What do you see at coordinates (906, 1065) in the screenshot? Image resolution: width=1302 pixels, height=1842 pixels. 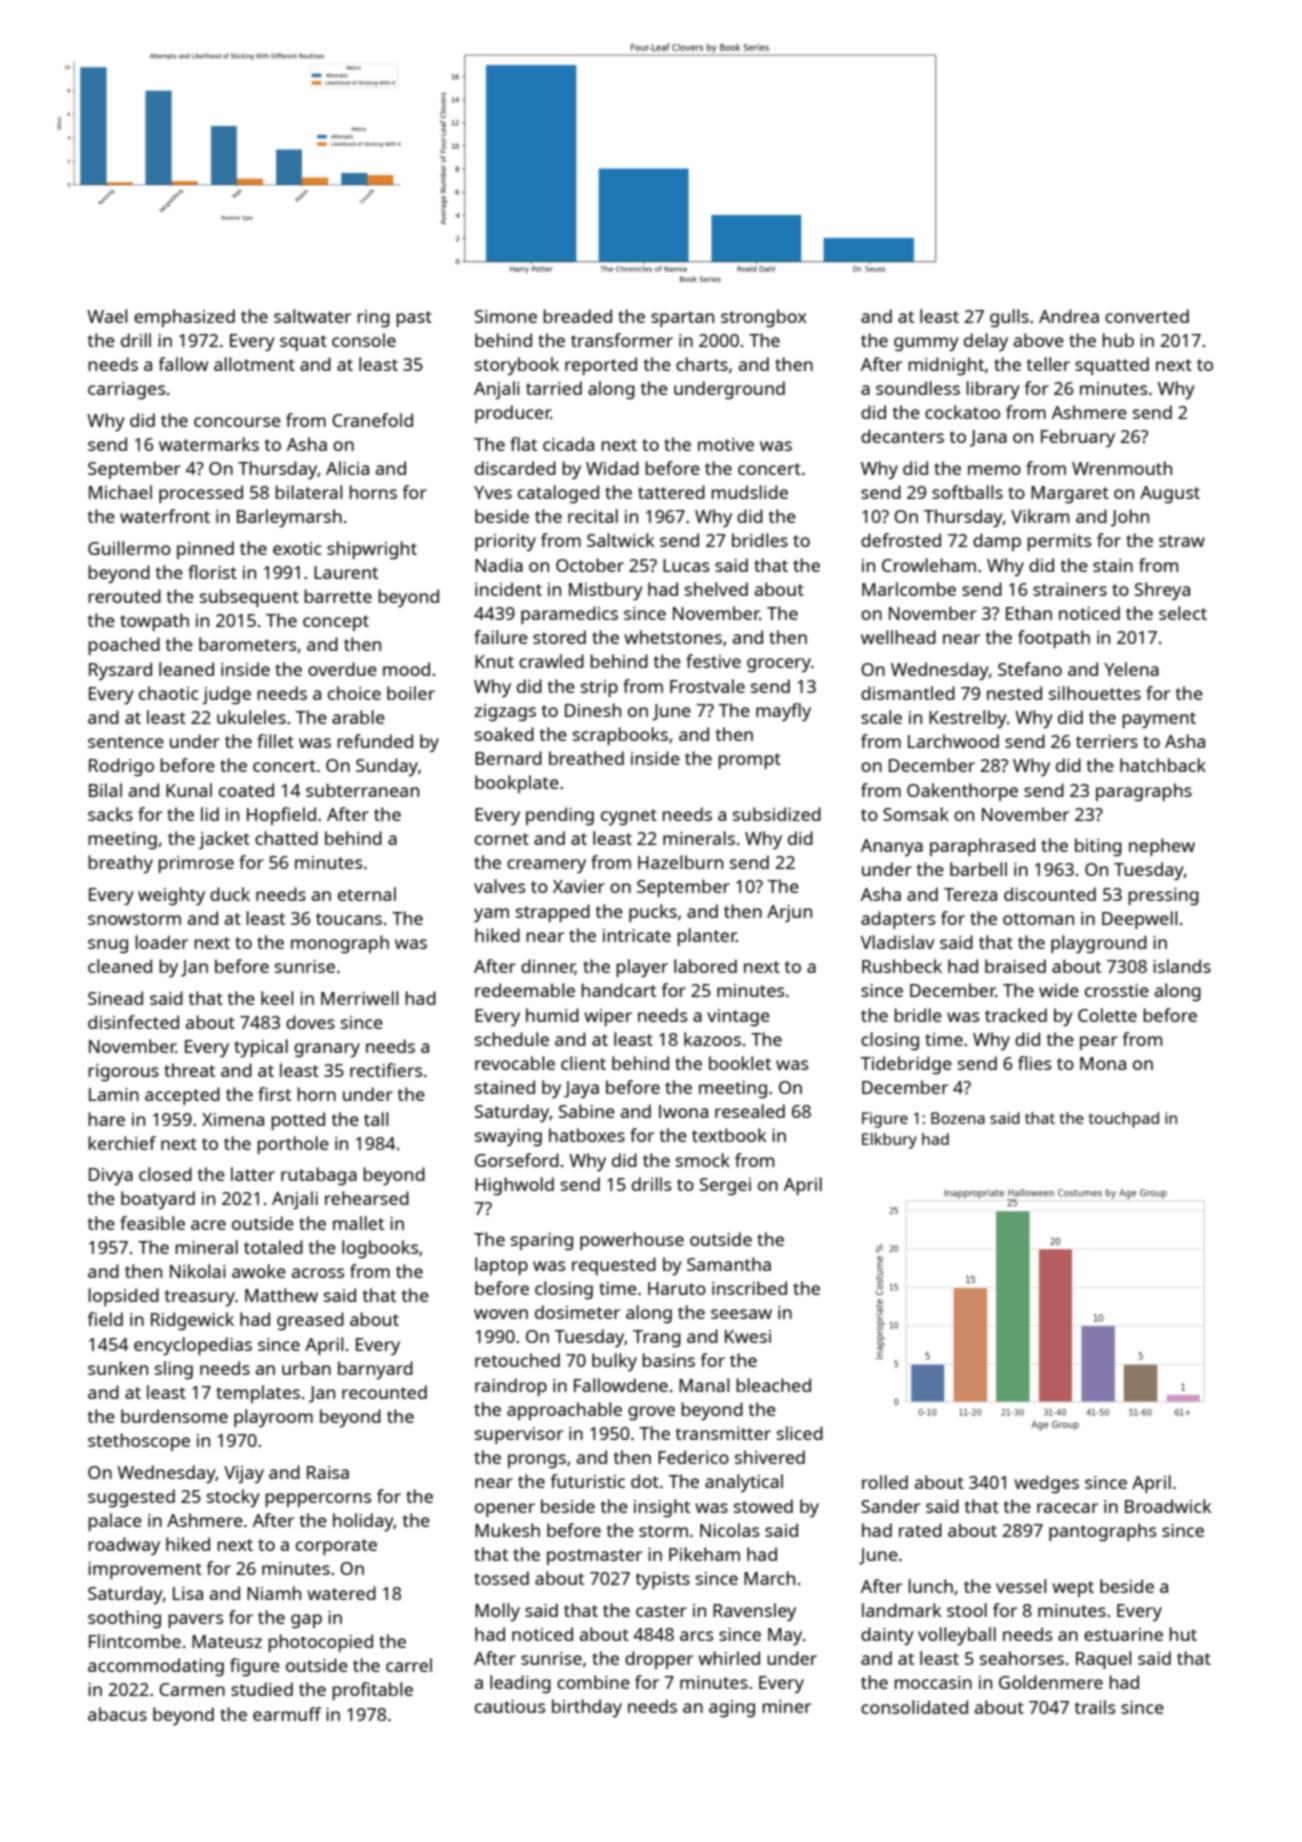 I see `Tidebridge` at bounding box center [906, 1065].
